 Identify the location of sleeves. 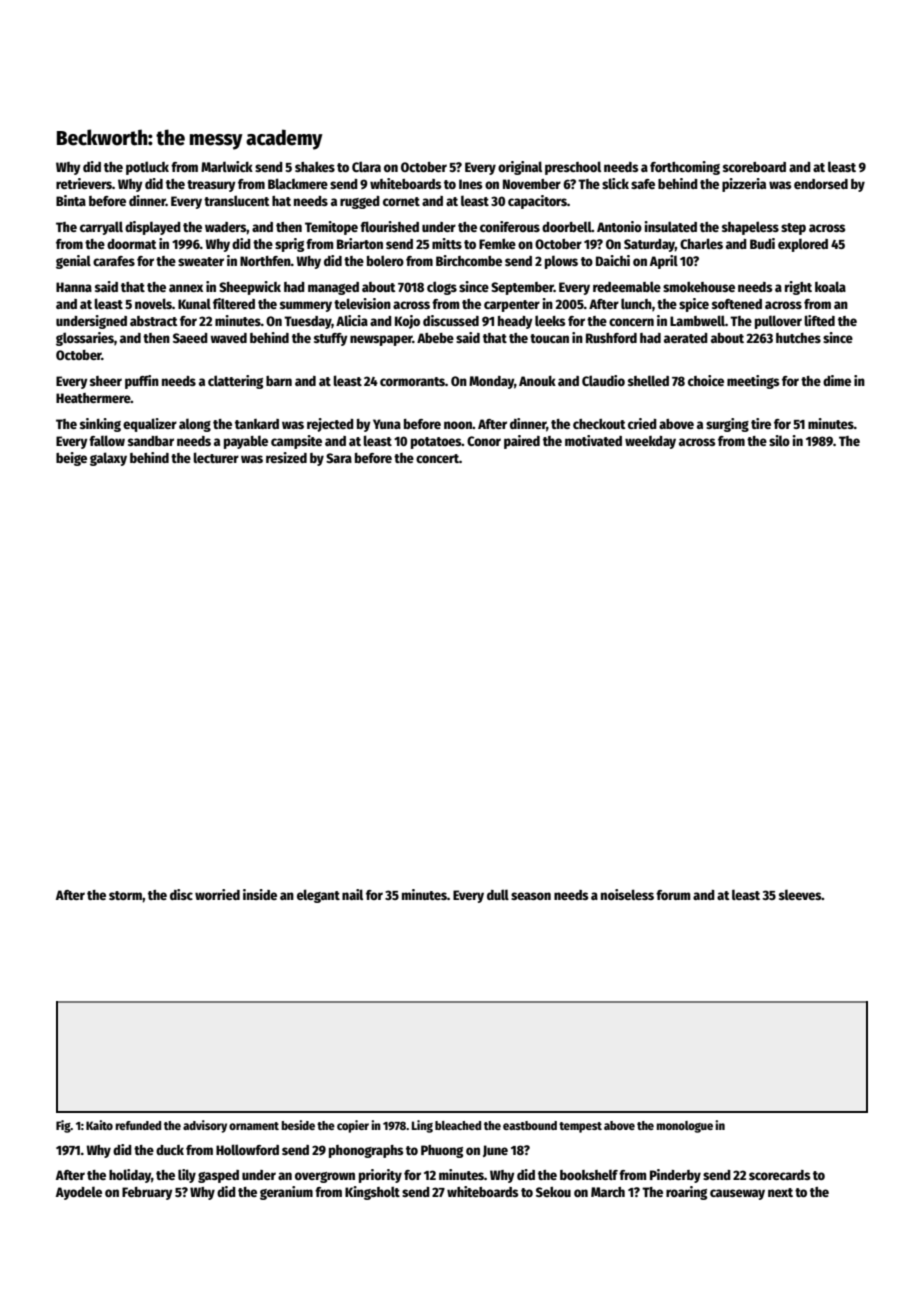
(800, 894).
